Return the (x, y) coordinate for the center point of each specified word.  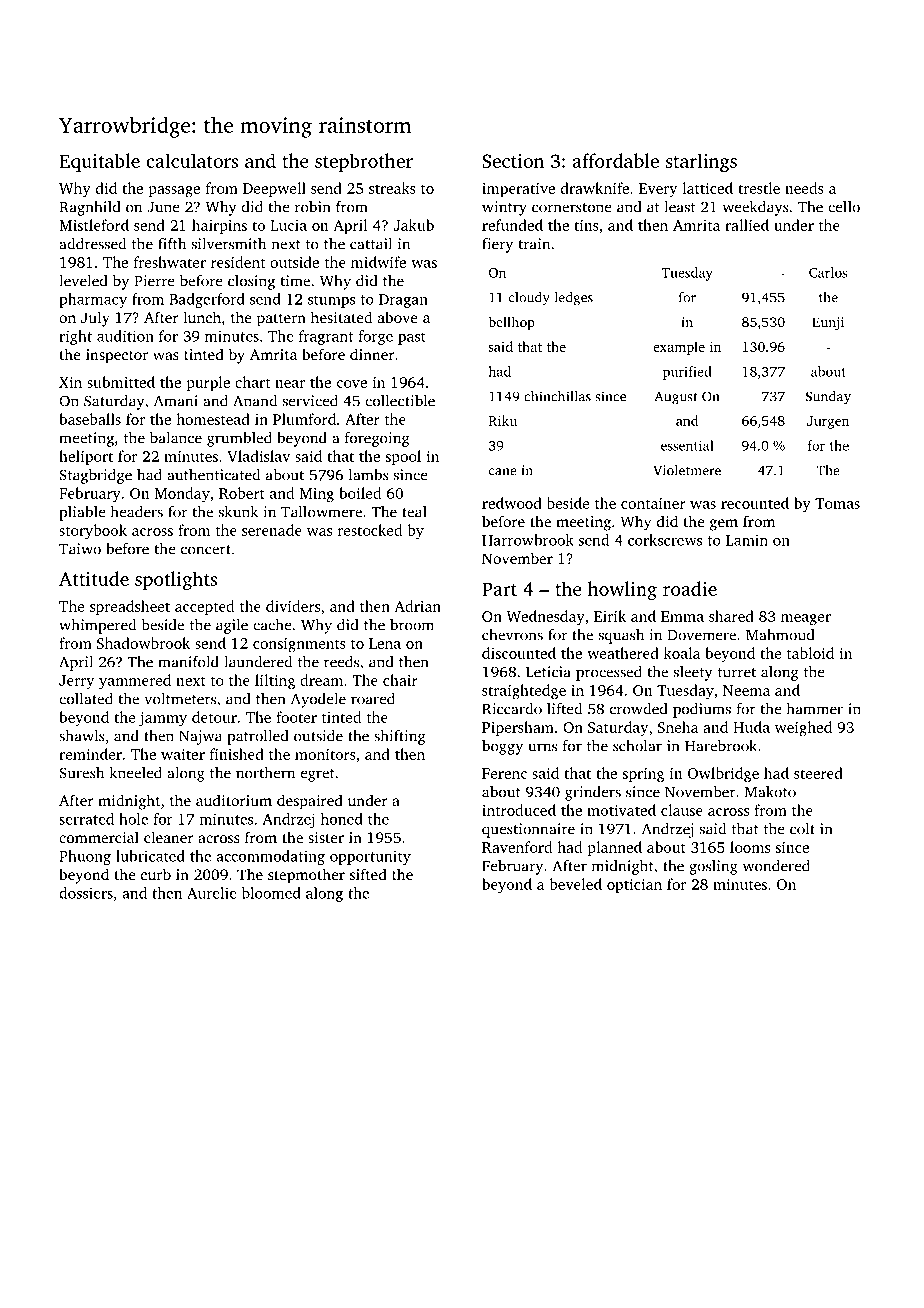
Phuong (85, 857)
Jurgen (828, 422)
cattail (371, 244)
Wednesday (546, 617)
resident (238, 262)
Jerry (76, 682)
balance (176, 438)
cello (844, 207)
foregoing (377, 439)
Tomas (837, 503)
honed (342, 819)
